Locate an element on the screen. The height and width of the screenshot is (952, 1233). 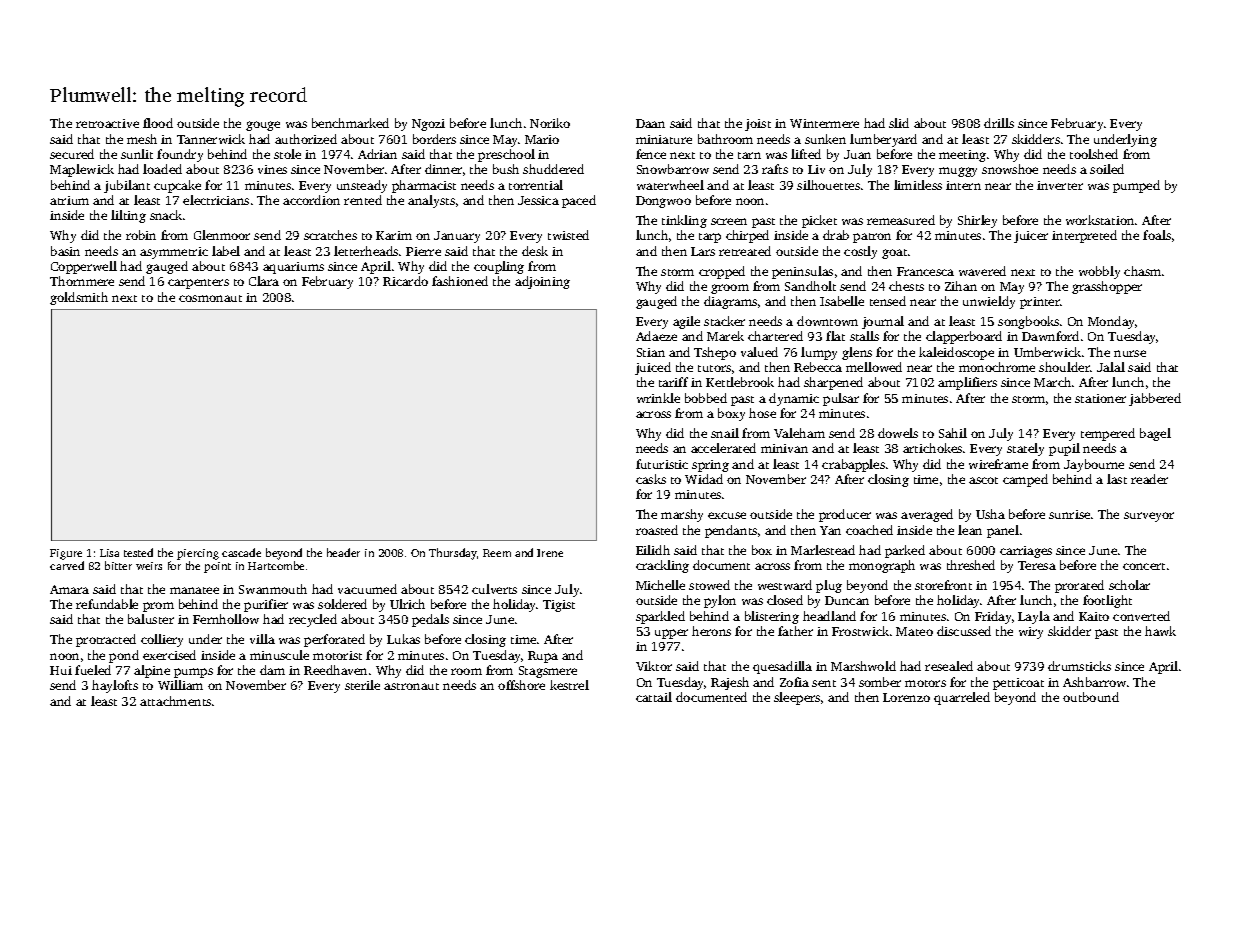
Tigist is located at coordinates (559, 606).
